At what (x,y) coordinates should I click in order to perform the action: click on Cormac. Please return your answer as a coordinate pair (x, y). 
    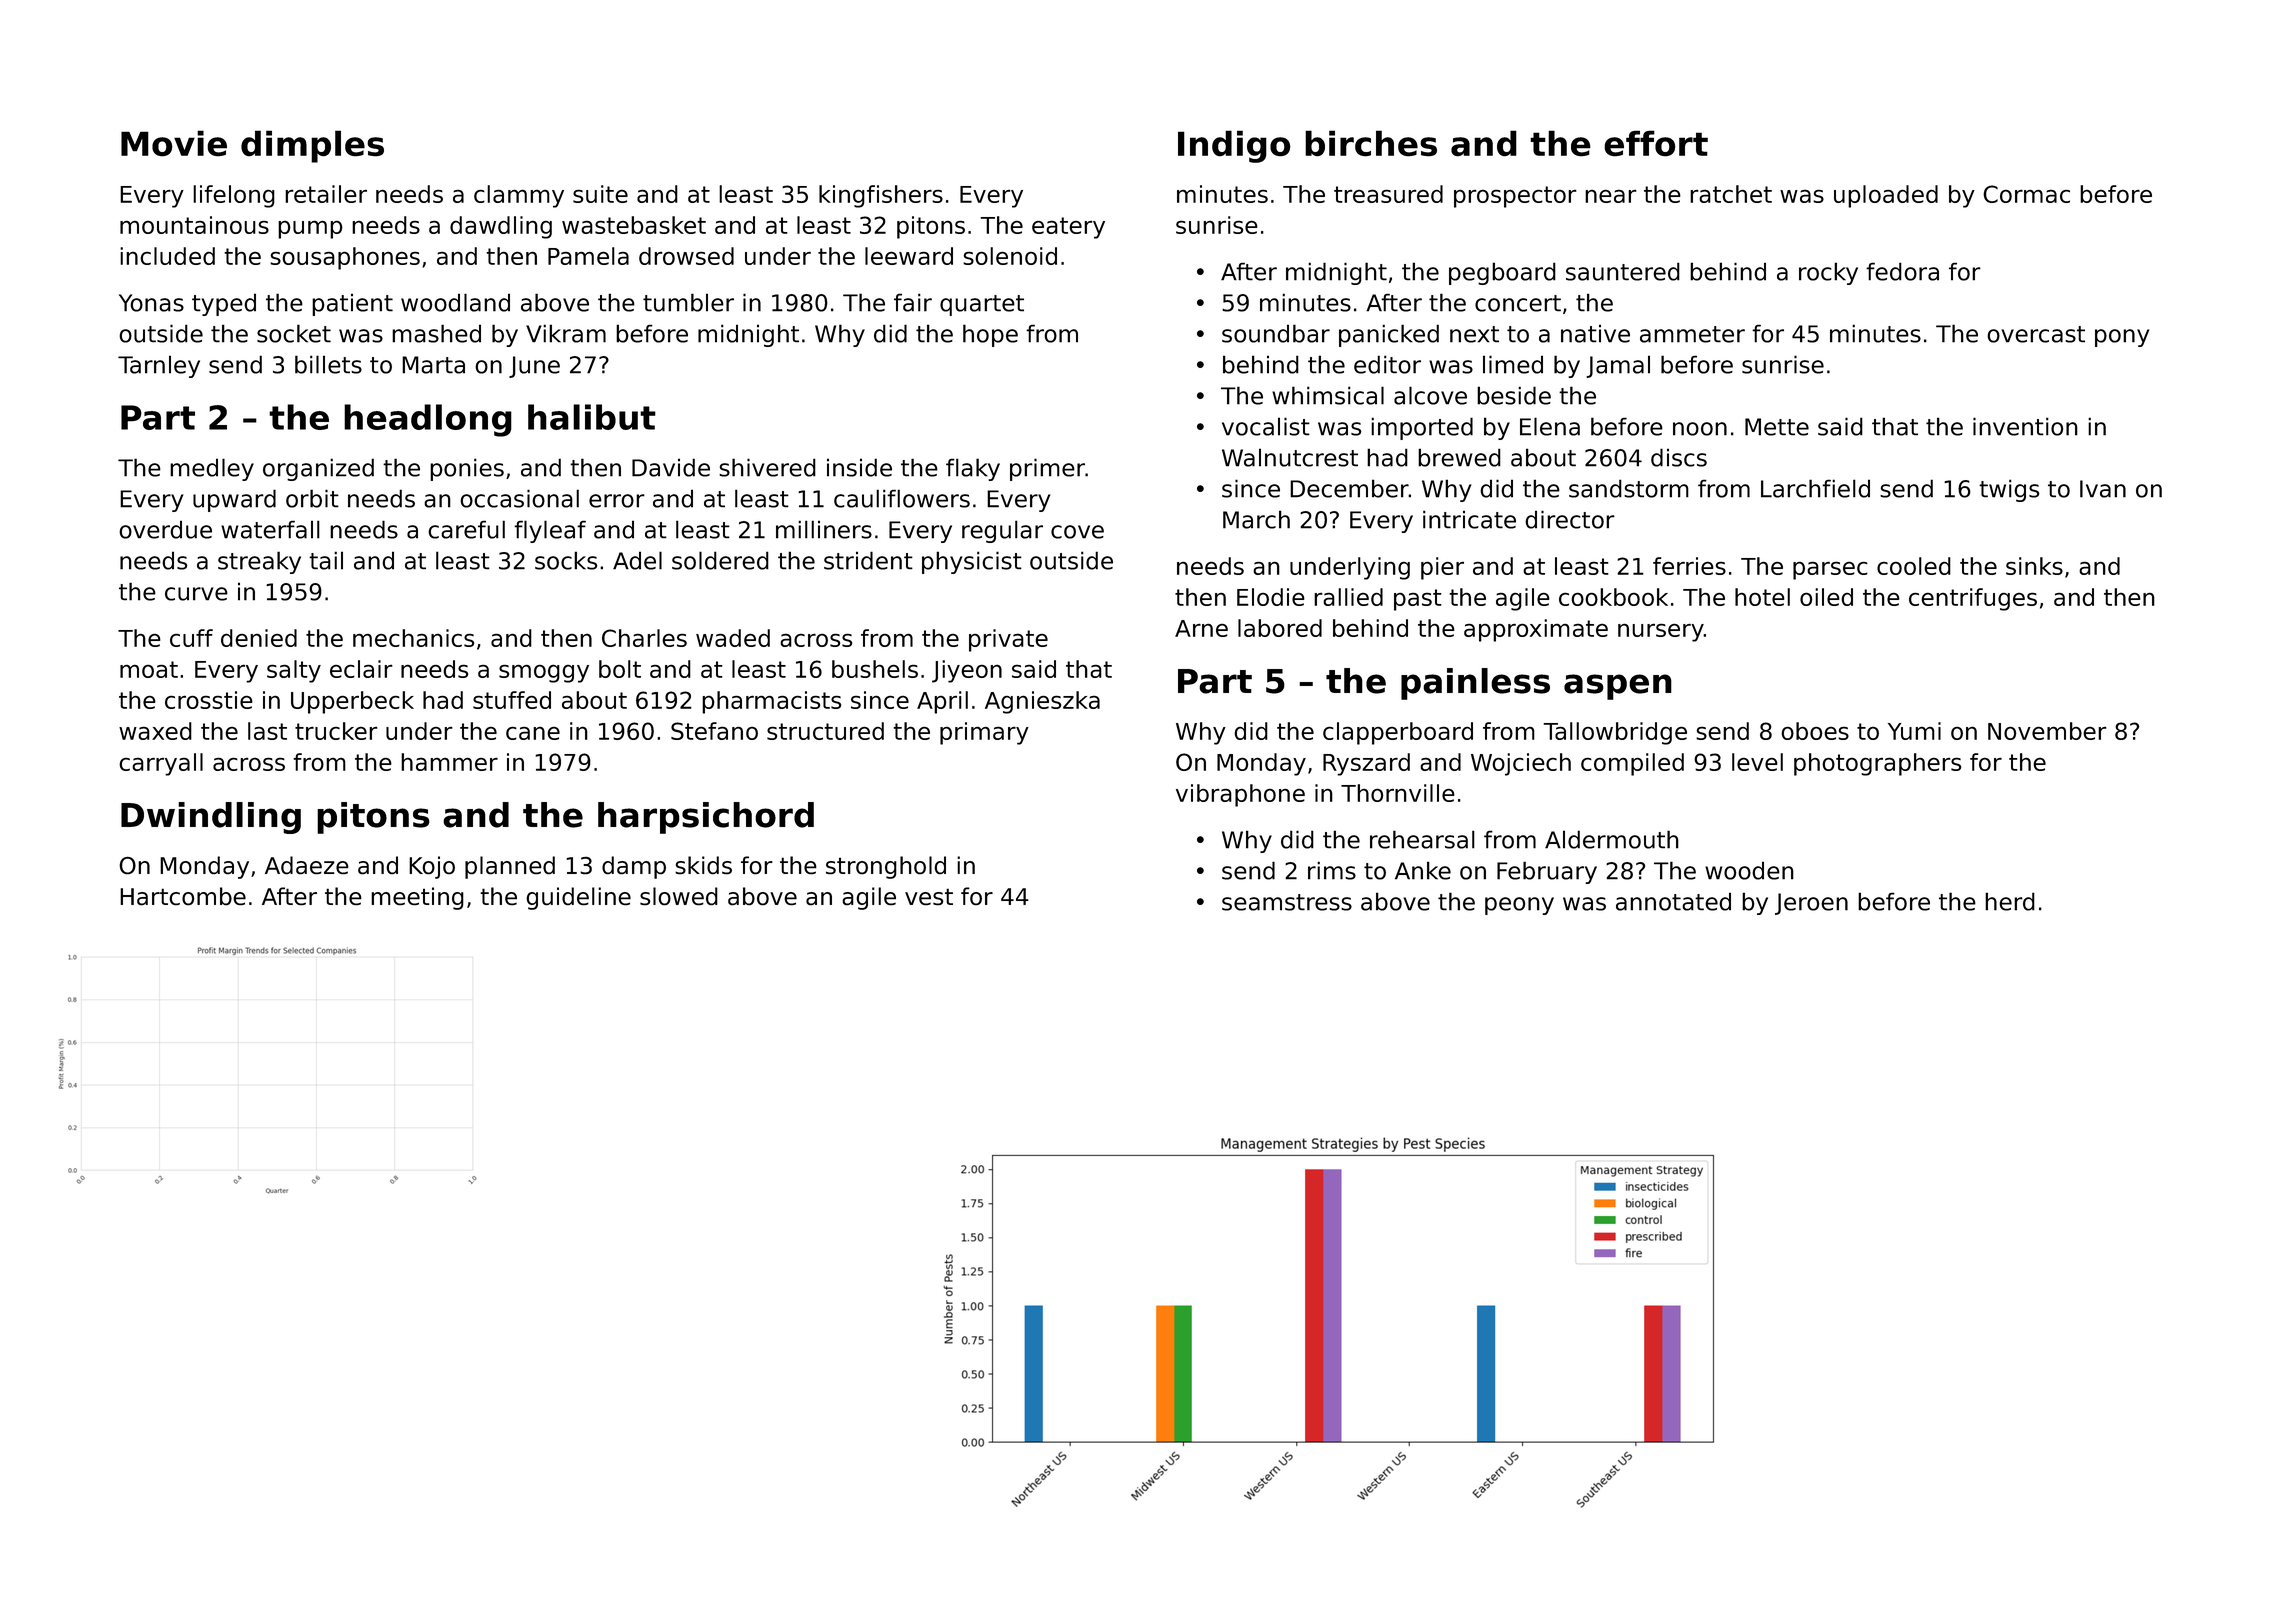
    Looking at the image, I should click on (2026, 194).
